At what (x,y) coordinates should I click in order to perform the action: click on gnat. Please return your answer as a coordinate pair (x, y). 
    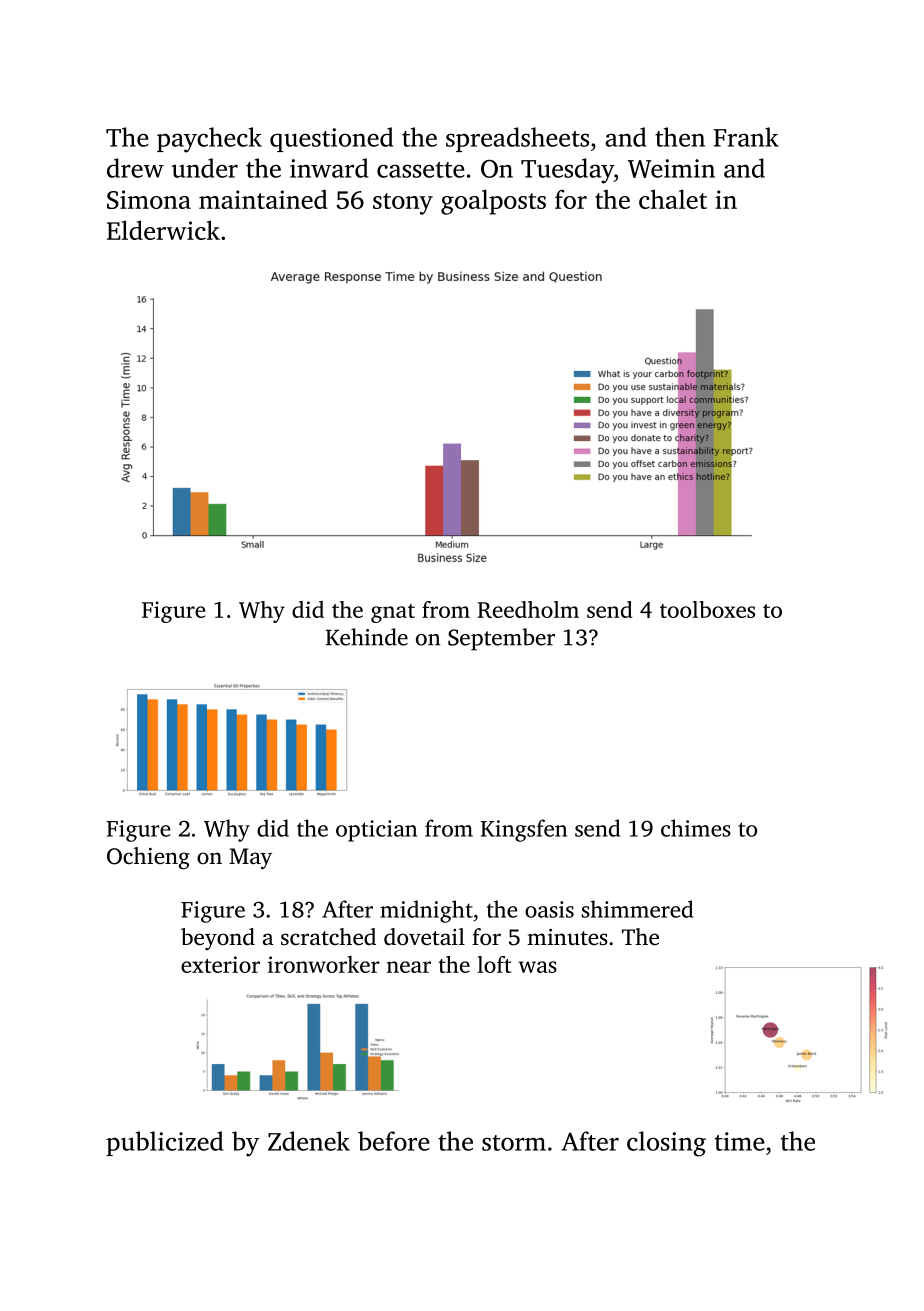
    Looking at the image, I should click on (393, 613).
